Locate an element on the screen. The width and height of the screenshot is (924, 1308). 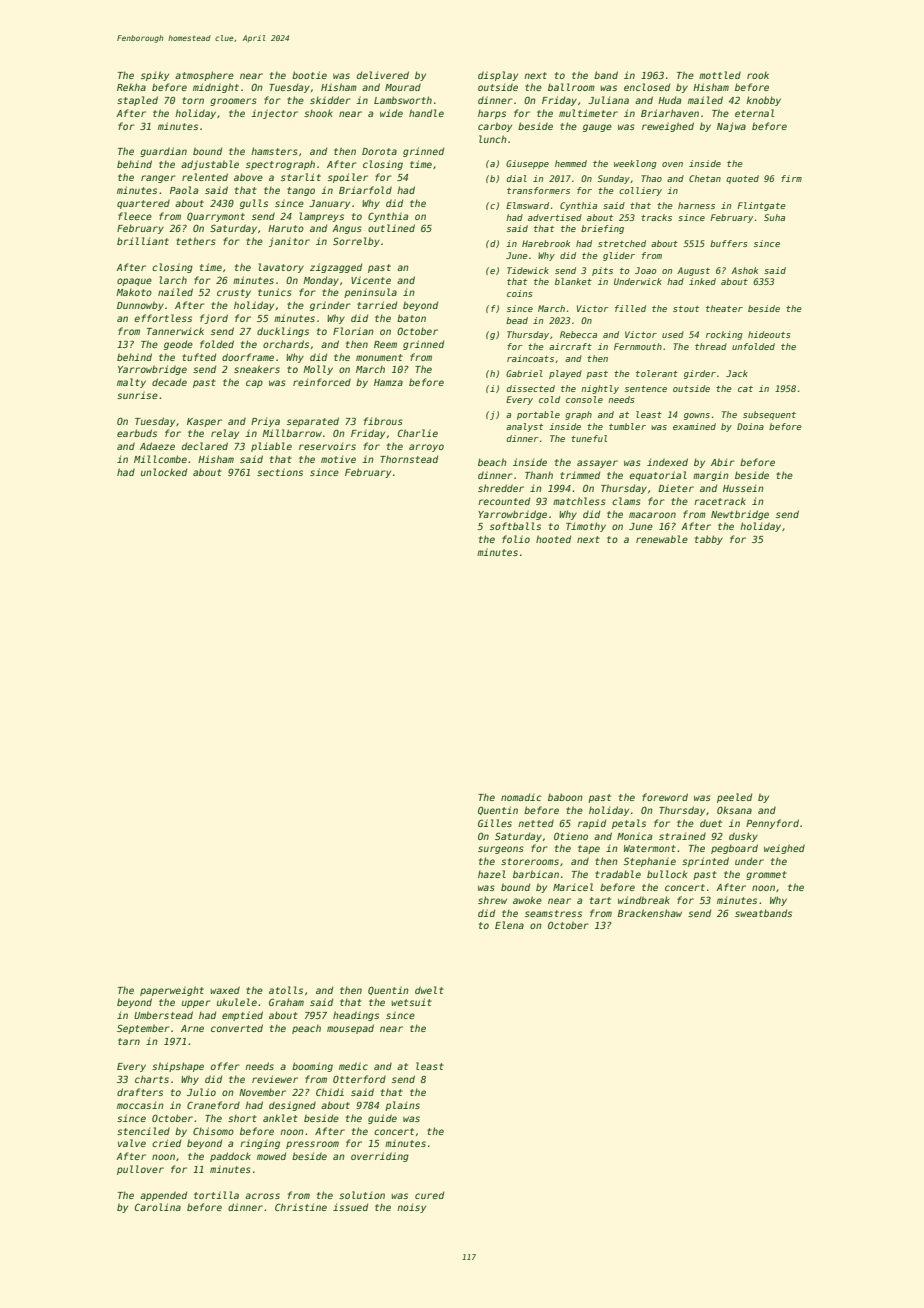
baboon is located at coordinates (565, 797).
